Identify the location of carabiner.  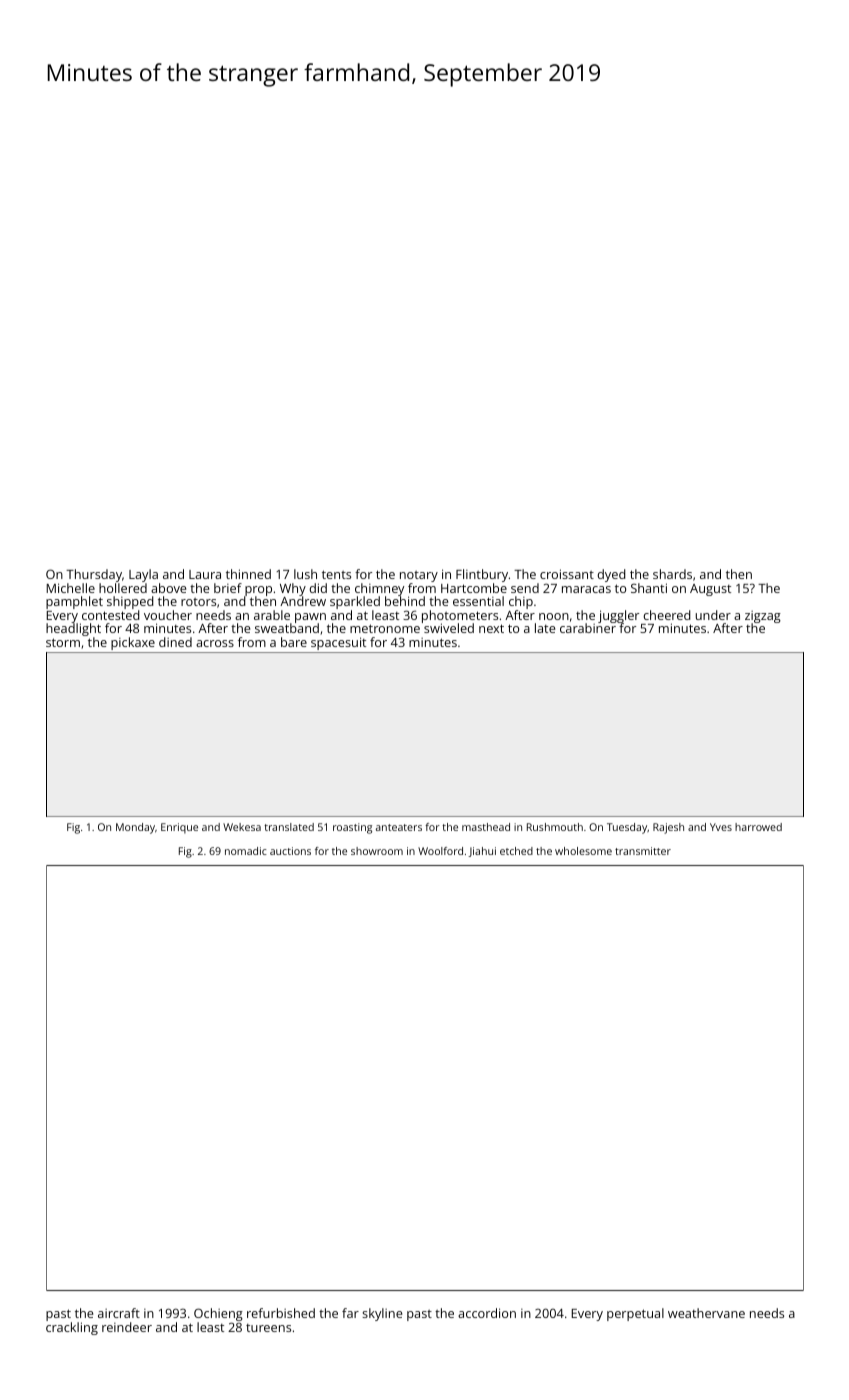
(588, 628).
